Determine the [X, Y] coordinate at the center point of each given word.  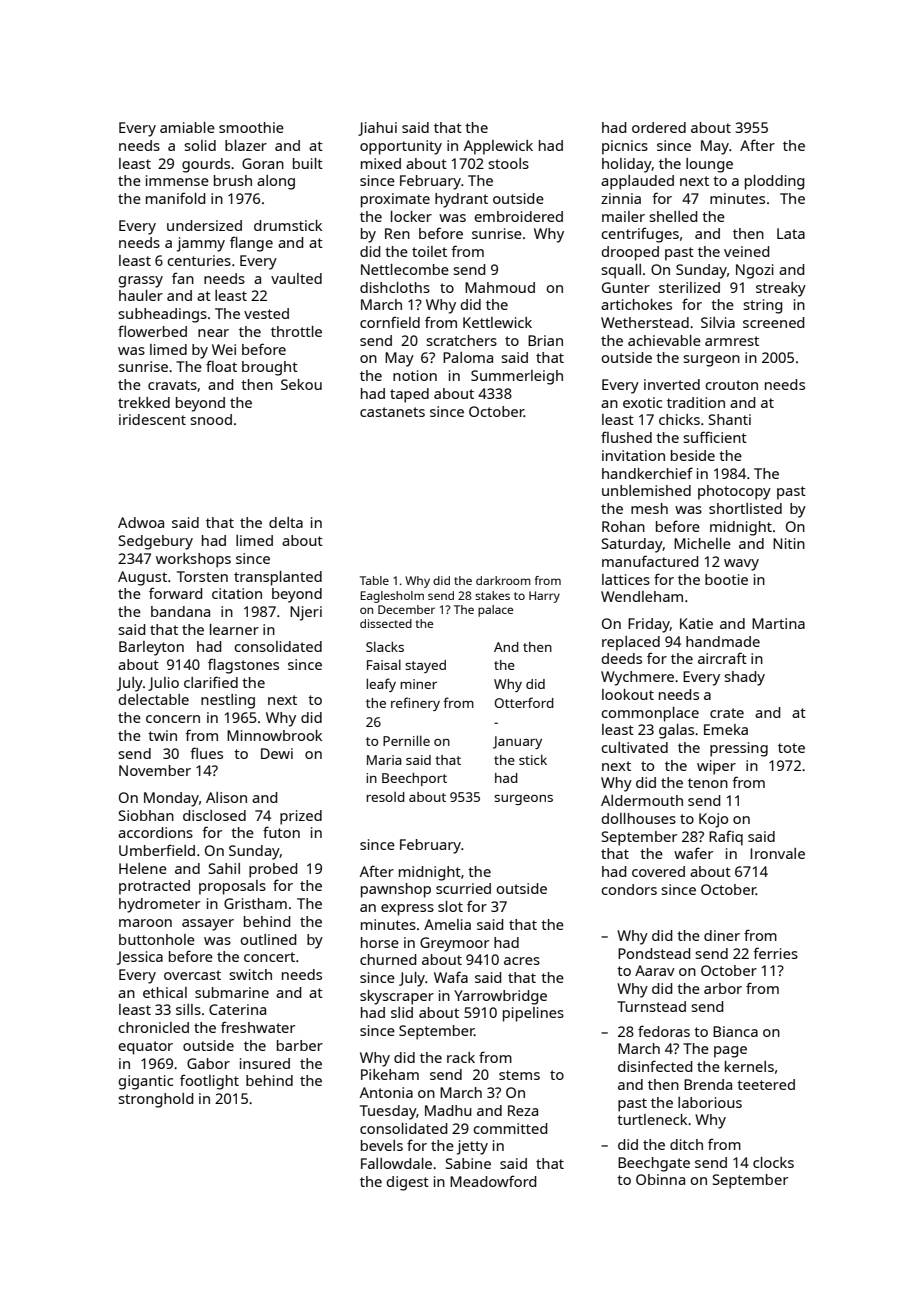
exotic [642, 402]
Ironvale [777, 853]
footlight [209, 1082]
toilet [429, 251]
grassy [140, 282]
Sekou [301, 384]
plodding [774, 182]
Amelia [447, 924]
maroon [145, 923]
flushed [626, 437]
